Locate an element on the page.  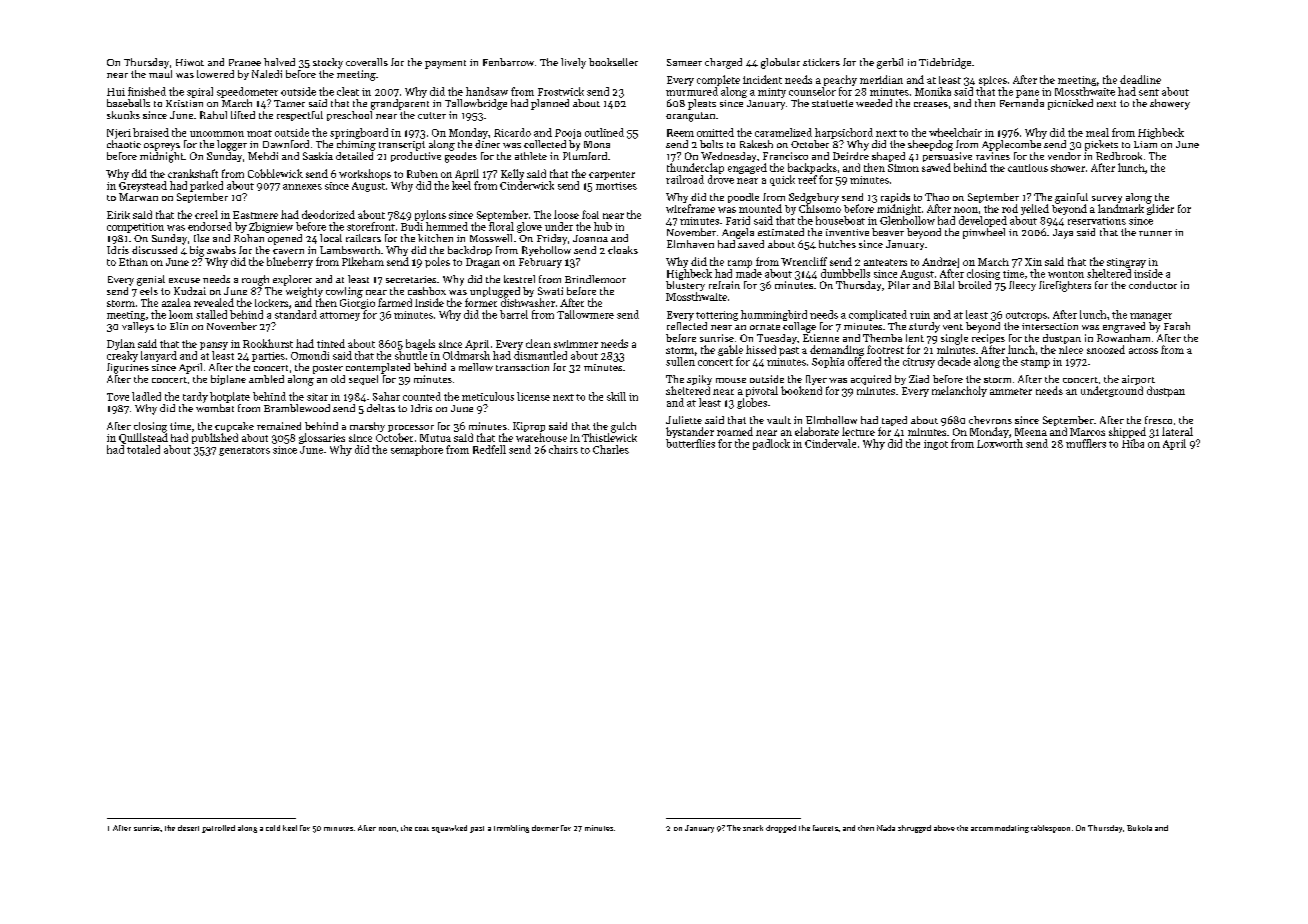
lateral is located at coordinates (1177, 431).
